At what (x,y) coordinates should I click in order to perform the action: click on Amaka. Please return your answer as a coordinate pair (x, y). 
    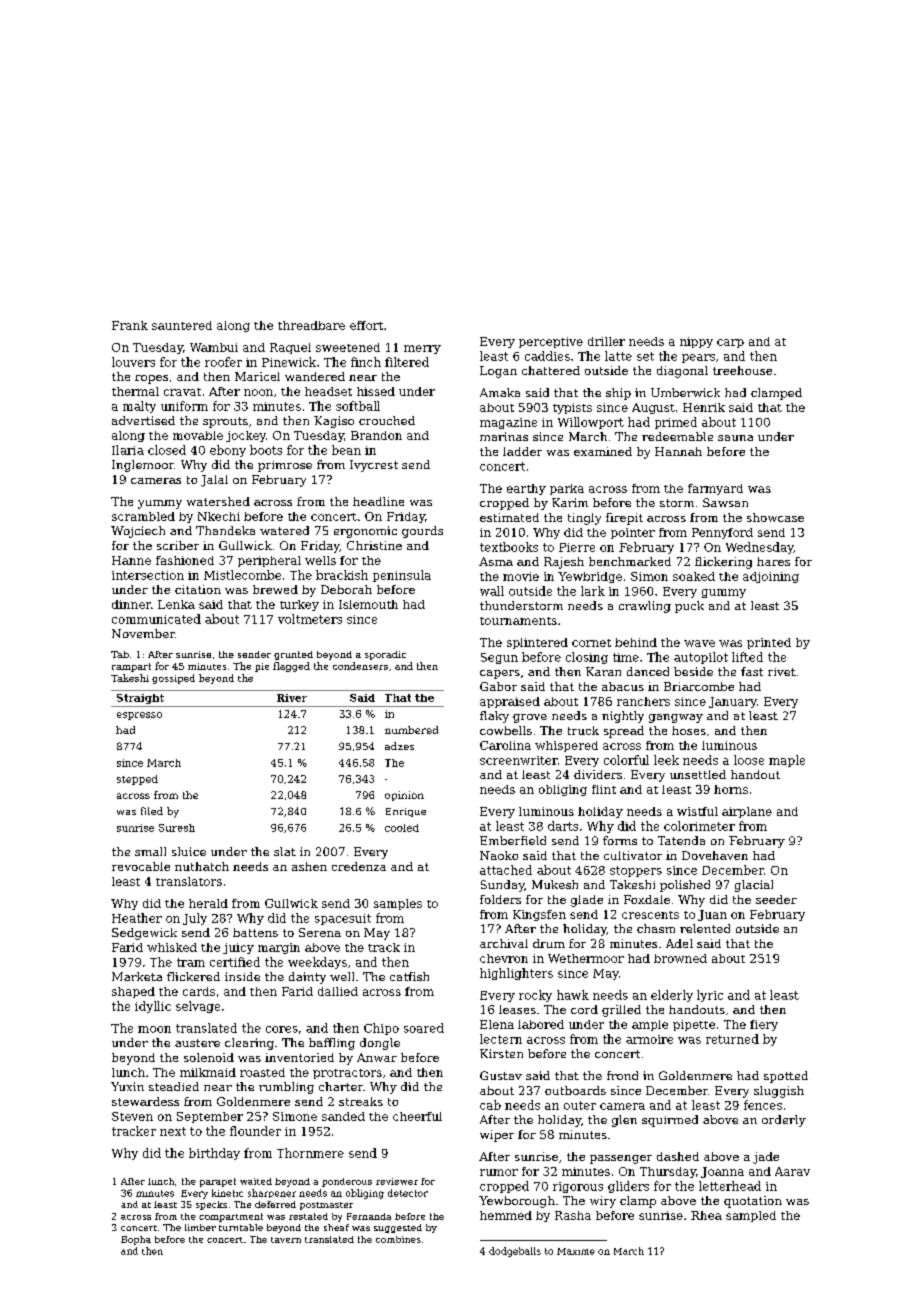
    Looking at the image, I should click on (500, 392).
